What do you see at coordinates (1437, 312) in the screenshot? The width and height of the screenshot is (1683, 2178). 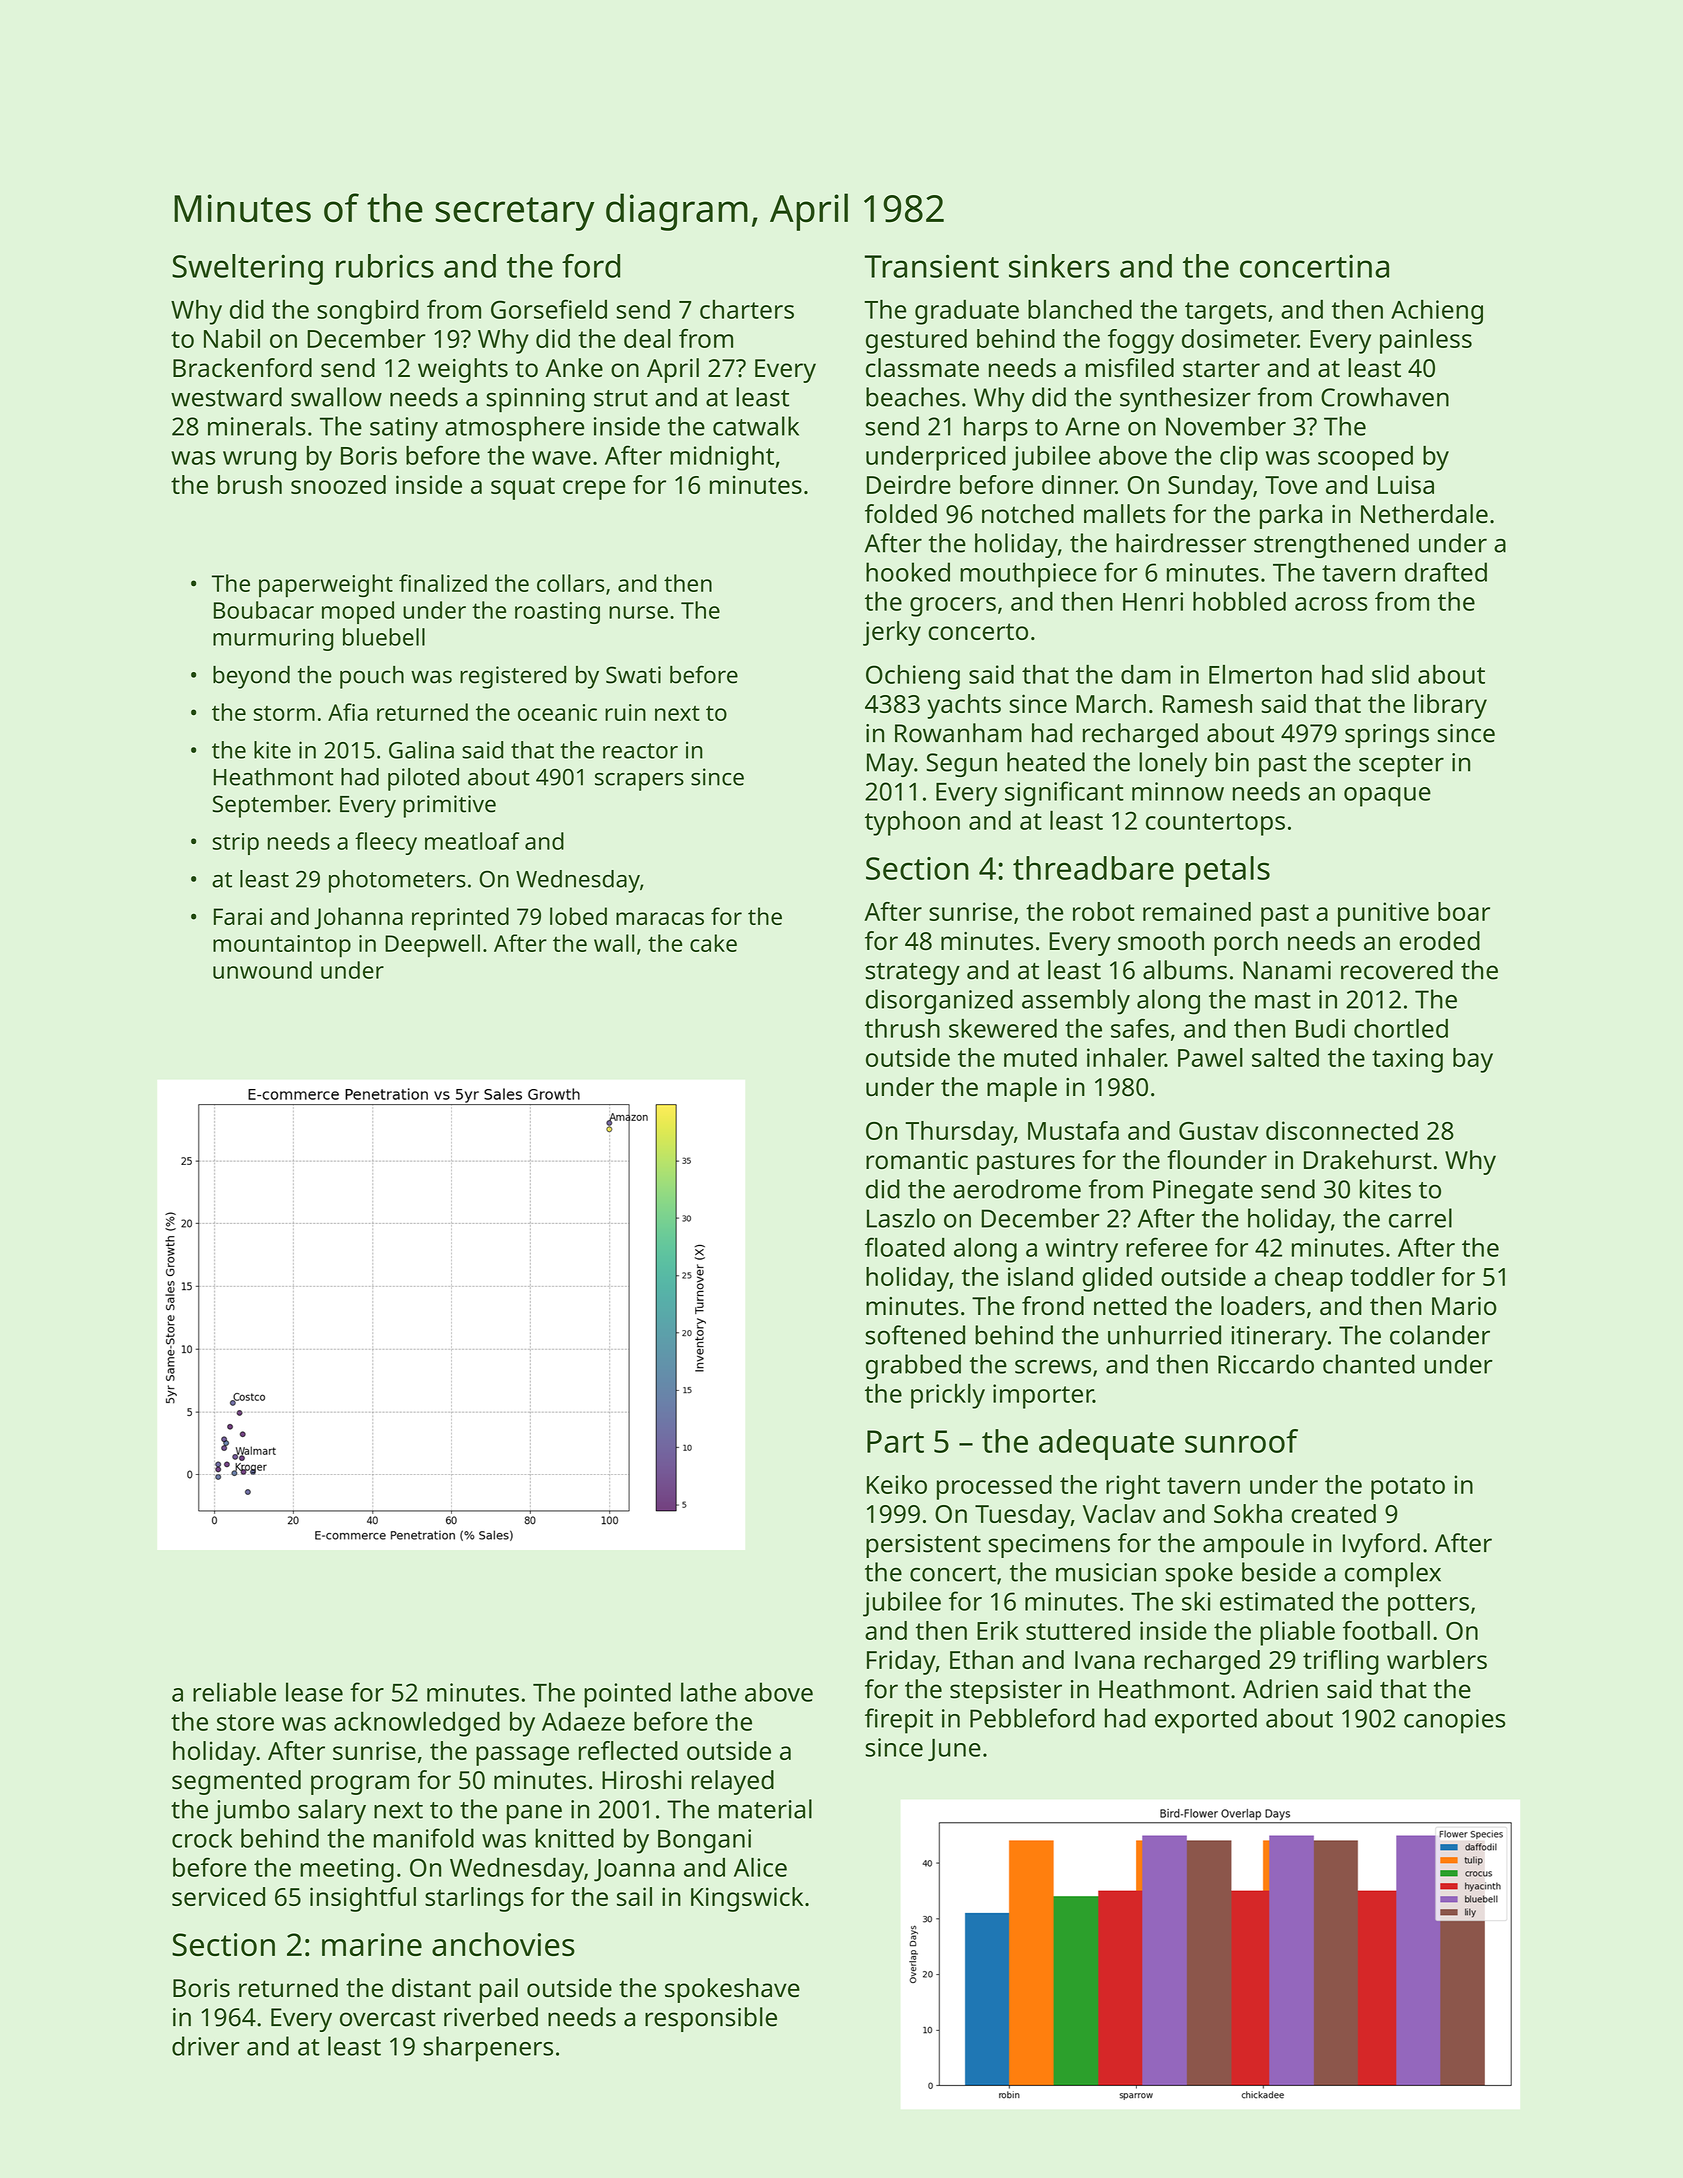 I see `Achieng` at bounding box center [1437, 312].
